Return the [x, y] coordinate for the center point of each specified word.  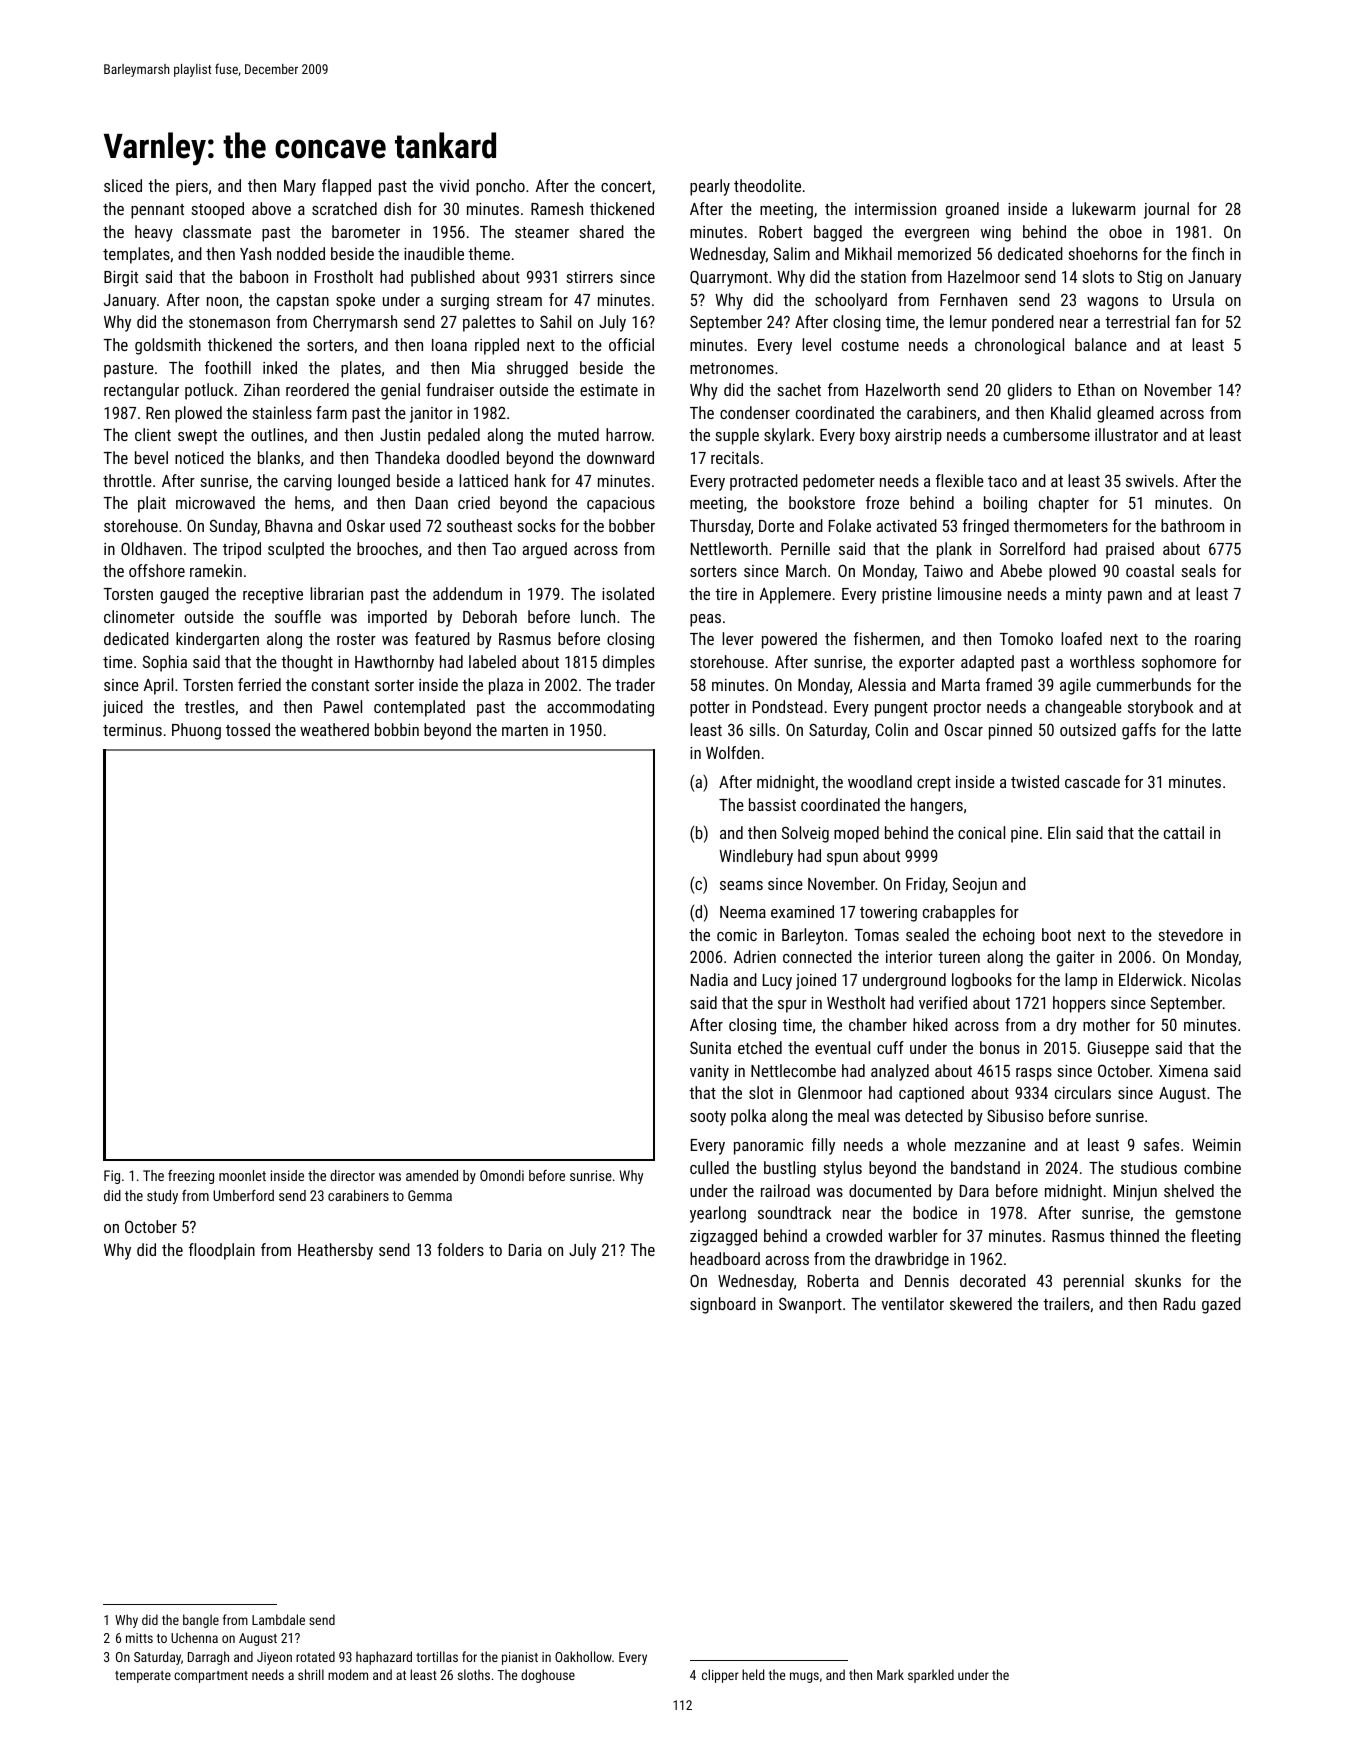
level [816, 344]
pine [1024, 835]
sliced [123, 185]
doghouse [548, 1676]
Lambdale [278, 1619]
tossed [248, 729]
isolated [628, 593]
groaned [972, 210]
